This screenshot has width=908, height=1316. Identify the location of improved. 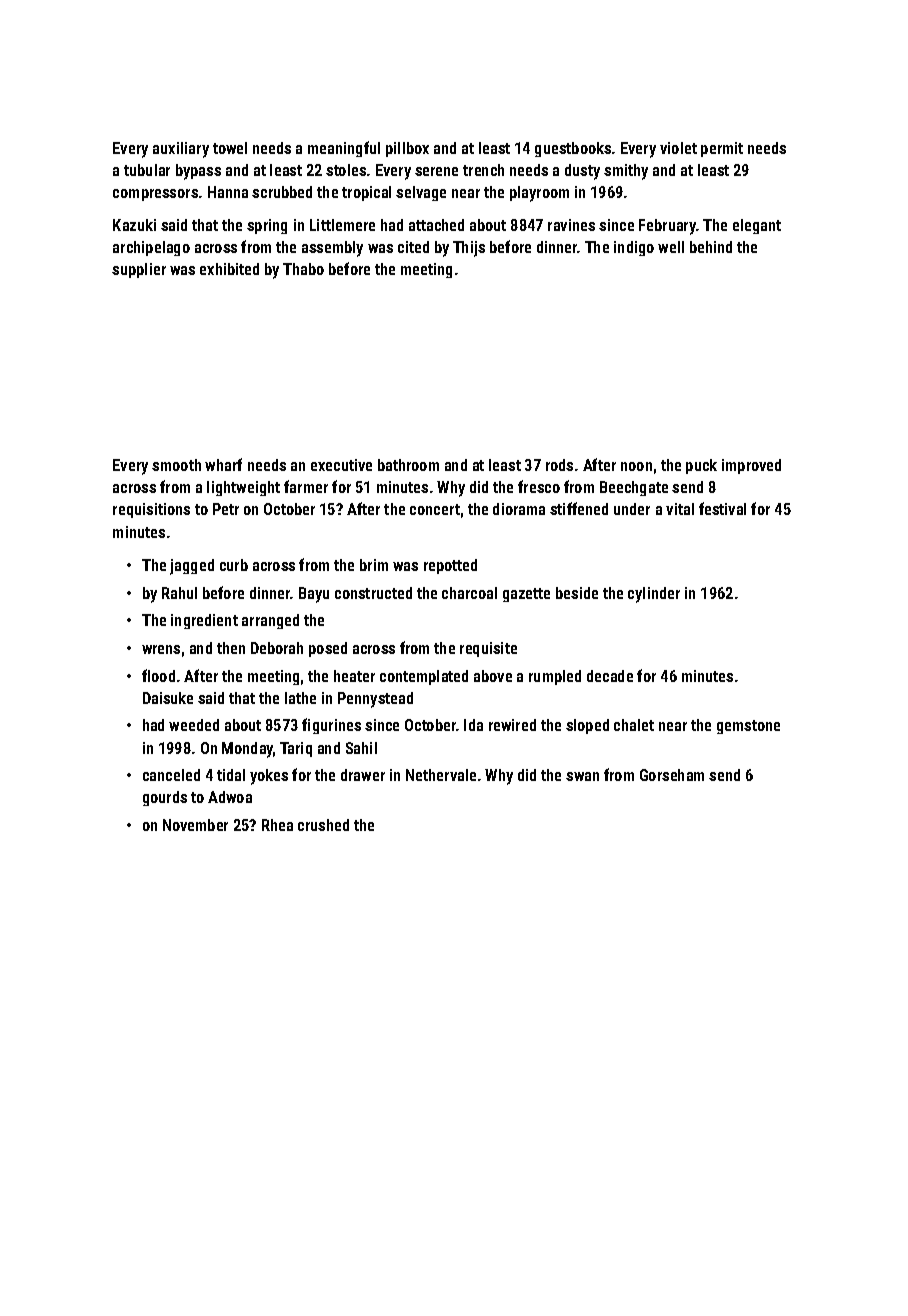
(751, 466).
